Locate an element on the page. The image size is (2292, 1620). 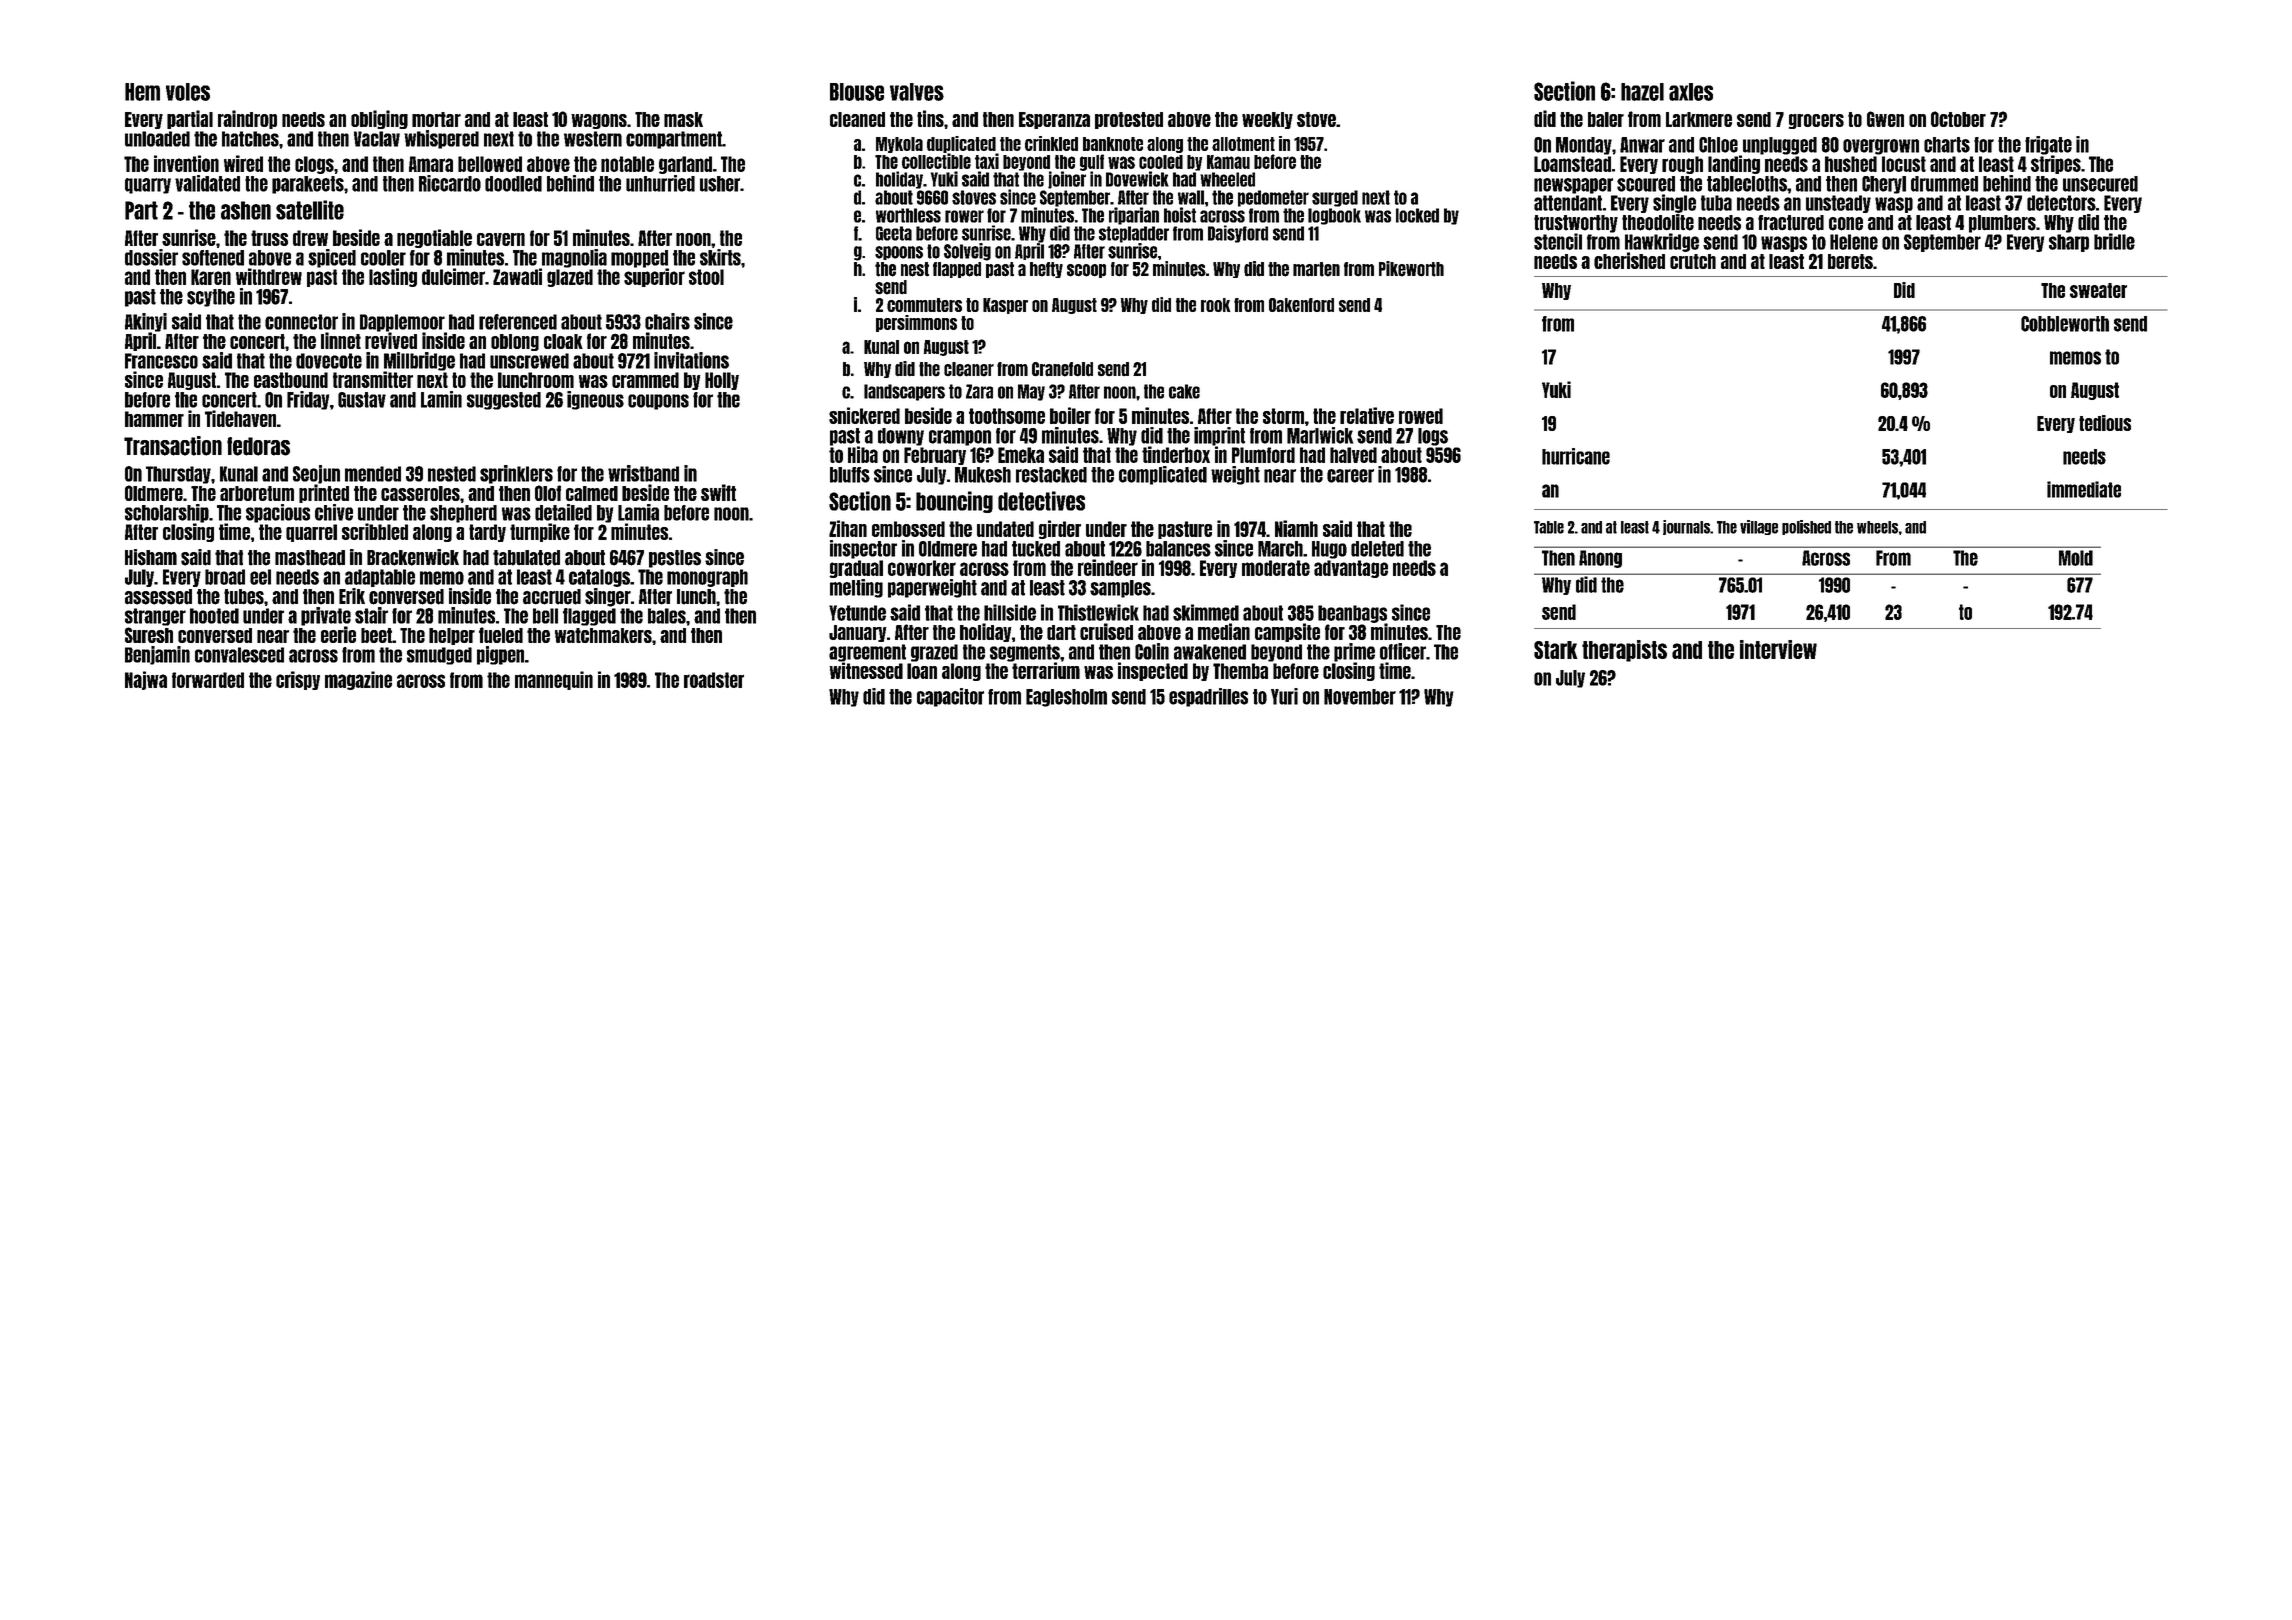
negotiable is located at coordinates (434, 238).
